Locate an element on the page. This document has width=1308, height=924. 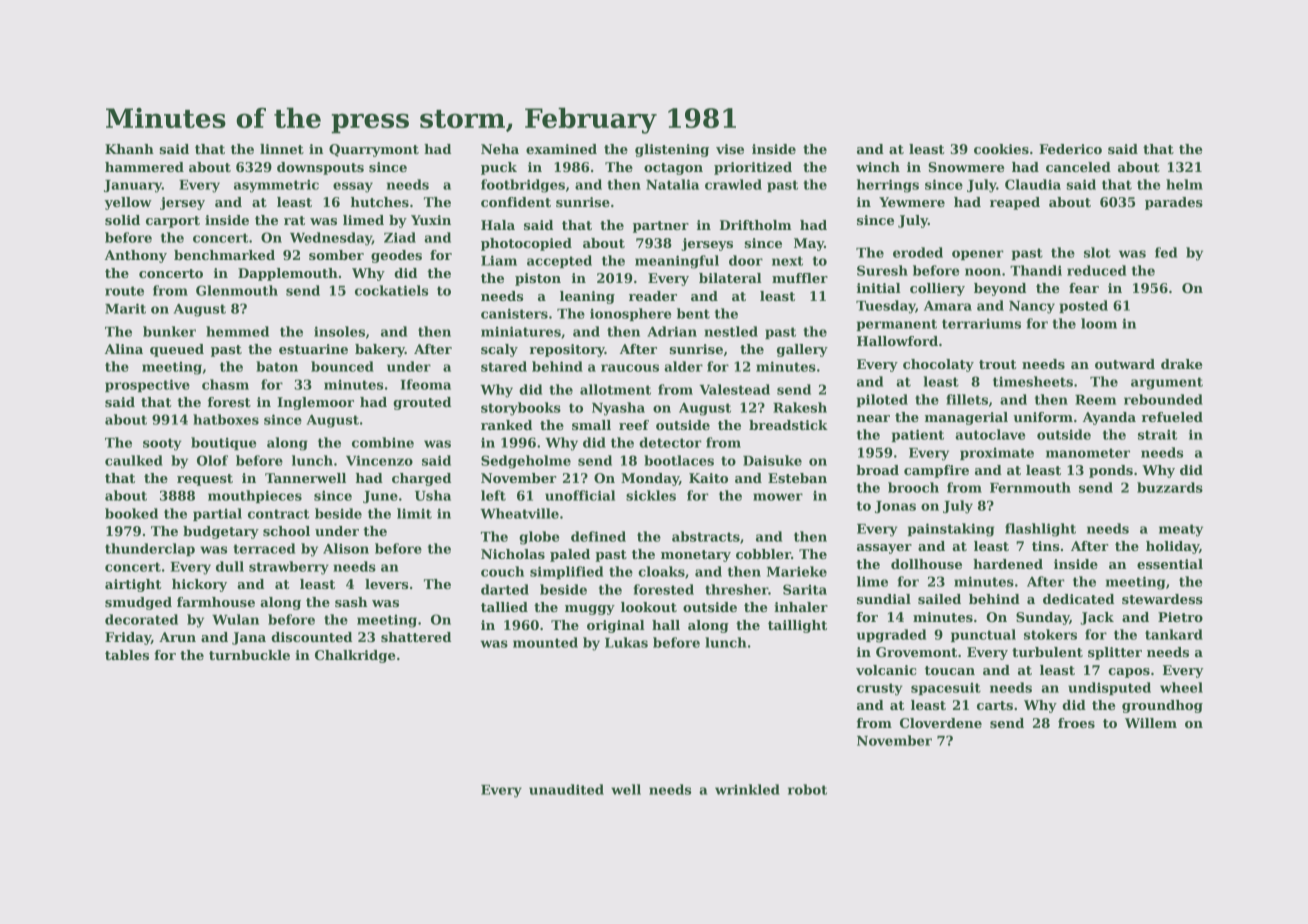
vise is located at coordinates (730, 149).
